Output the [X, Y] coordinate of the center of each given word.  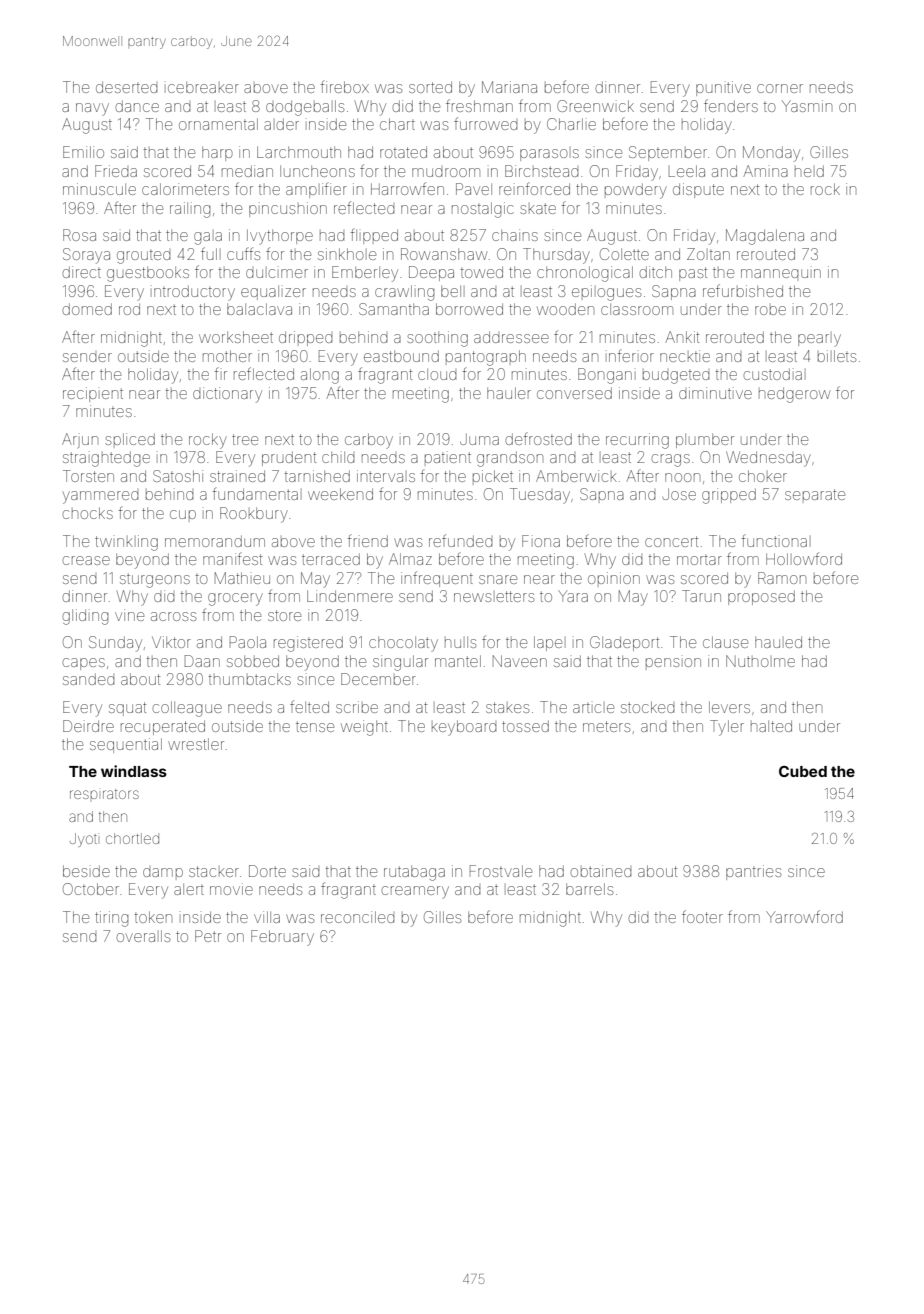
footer [702, 916]
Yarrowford [804, 916]
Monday [771, 154]
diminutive [715, 393]
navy [92, 109]
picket [493, 476]
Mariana [509, 87]
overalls [143, 936]
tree [245, 439]
